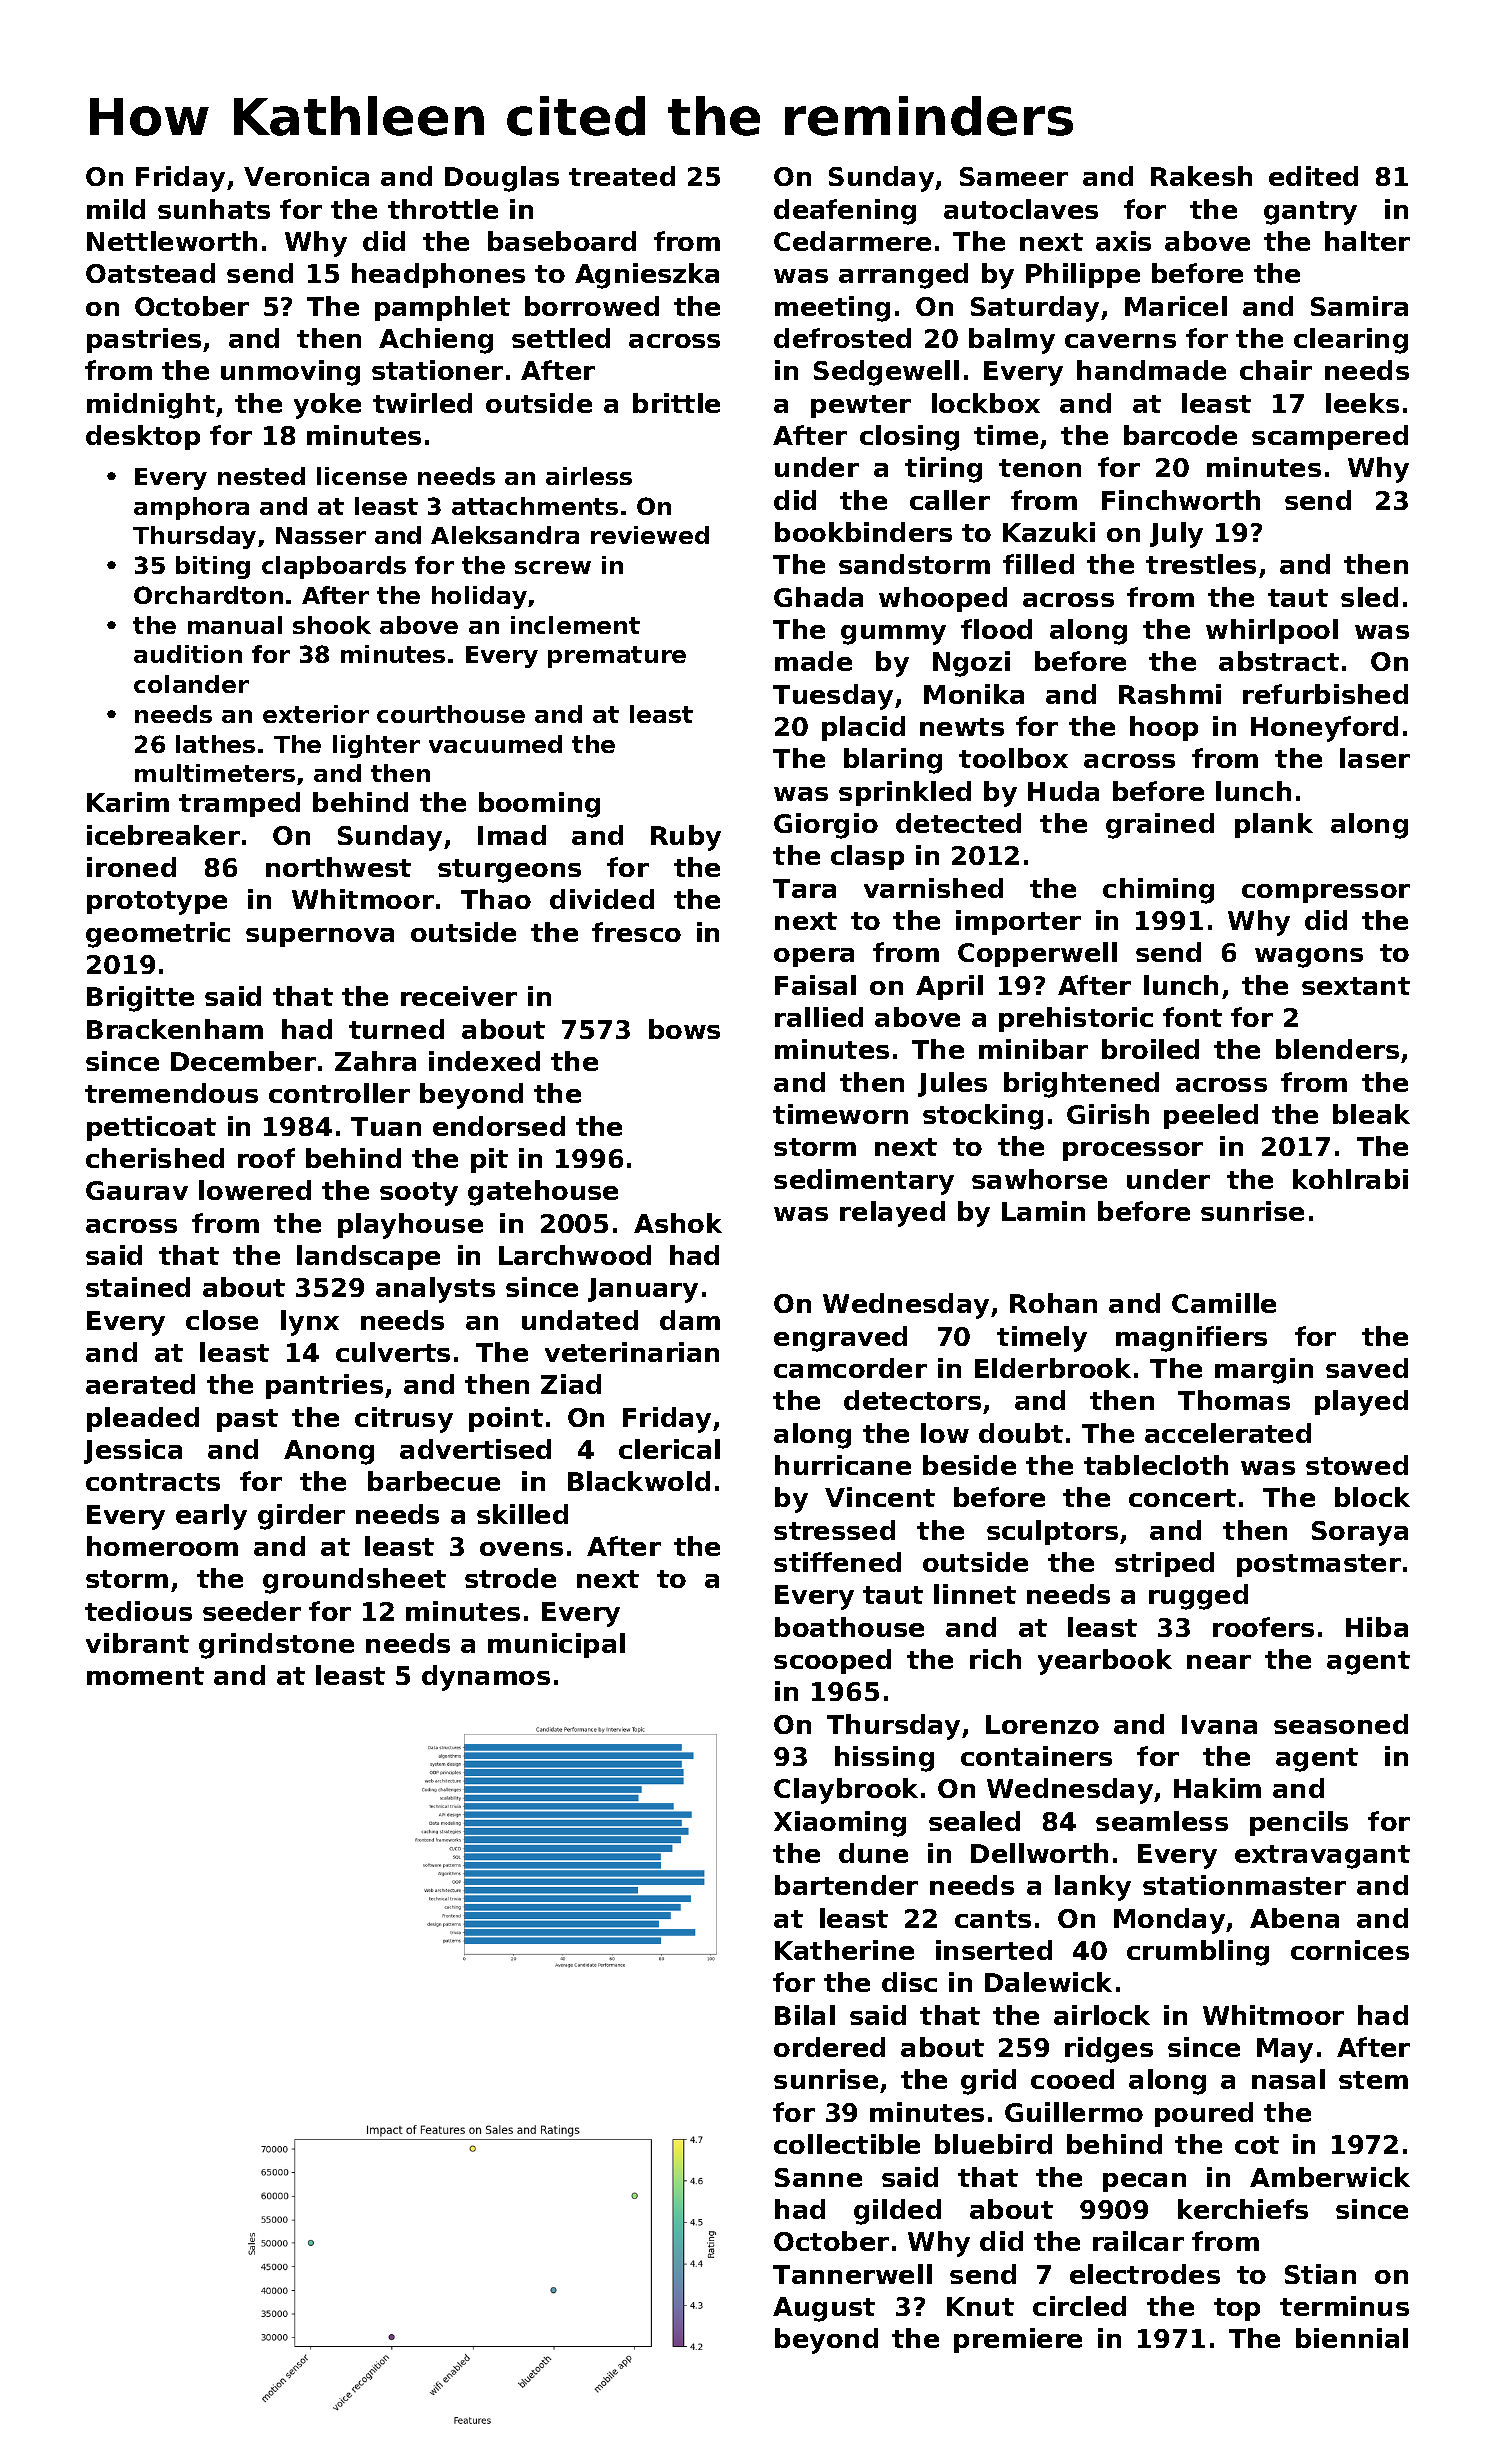 Image resolution: width=1496 pixels, height=2464 pixels. Describe the element at coordinates (157, 903) in the document. I see `prototype` at that location.
